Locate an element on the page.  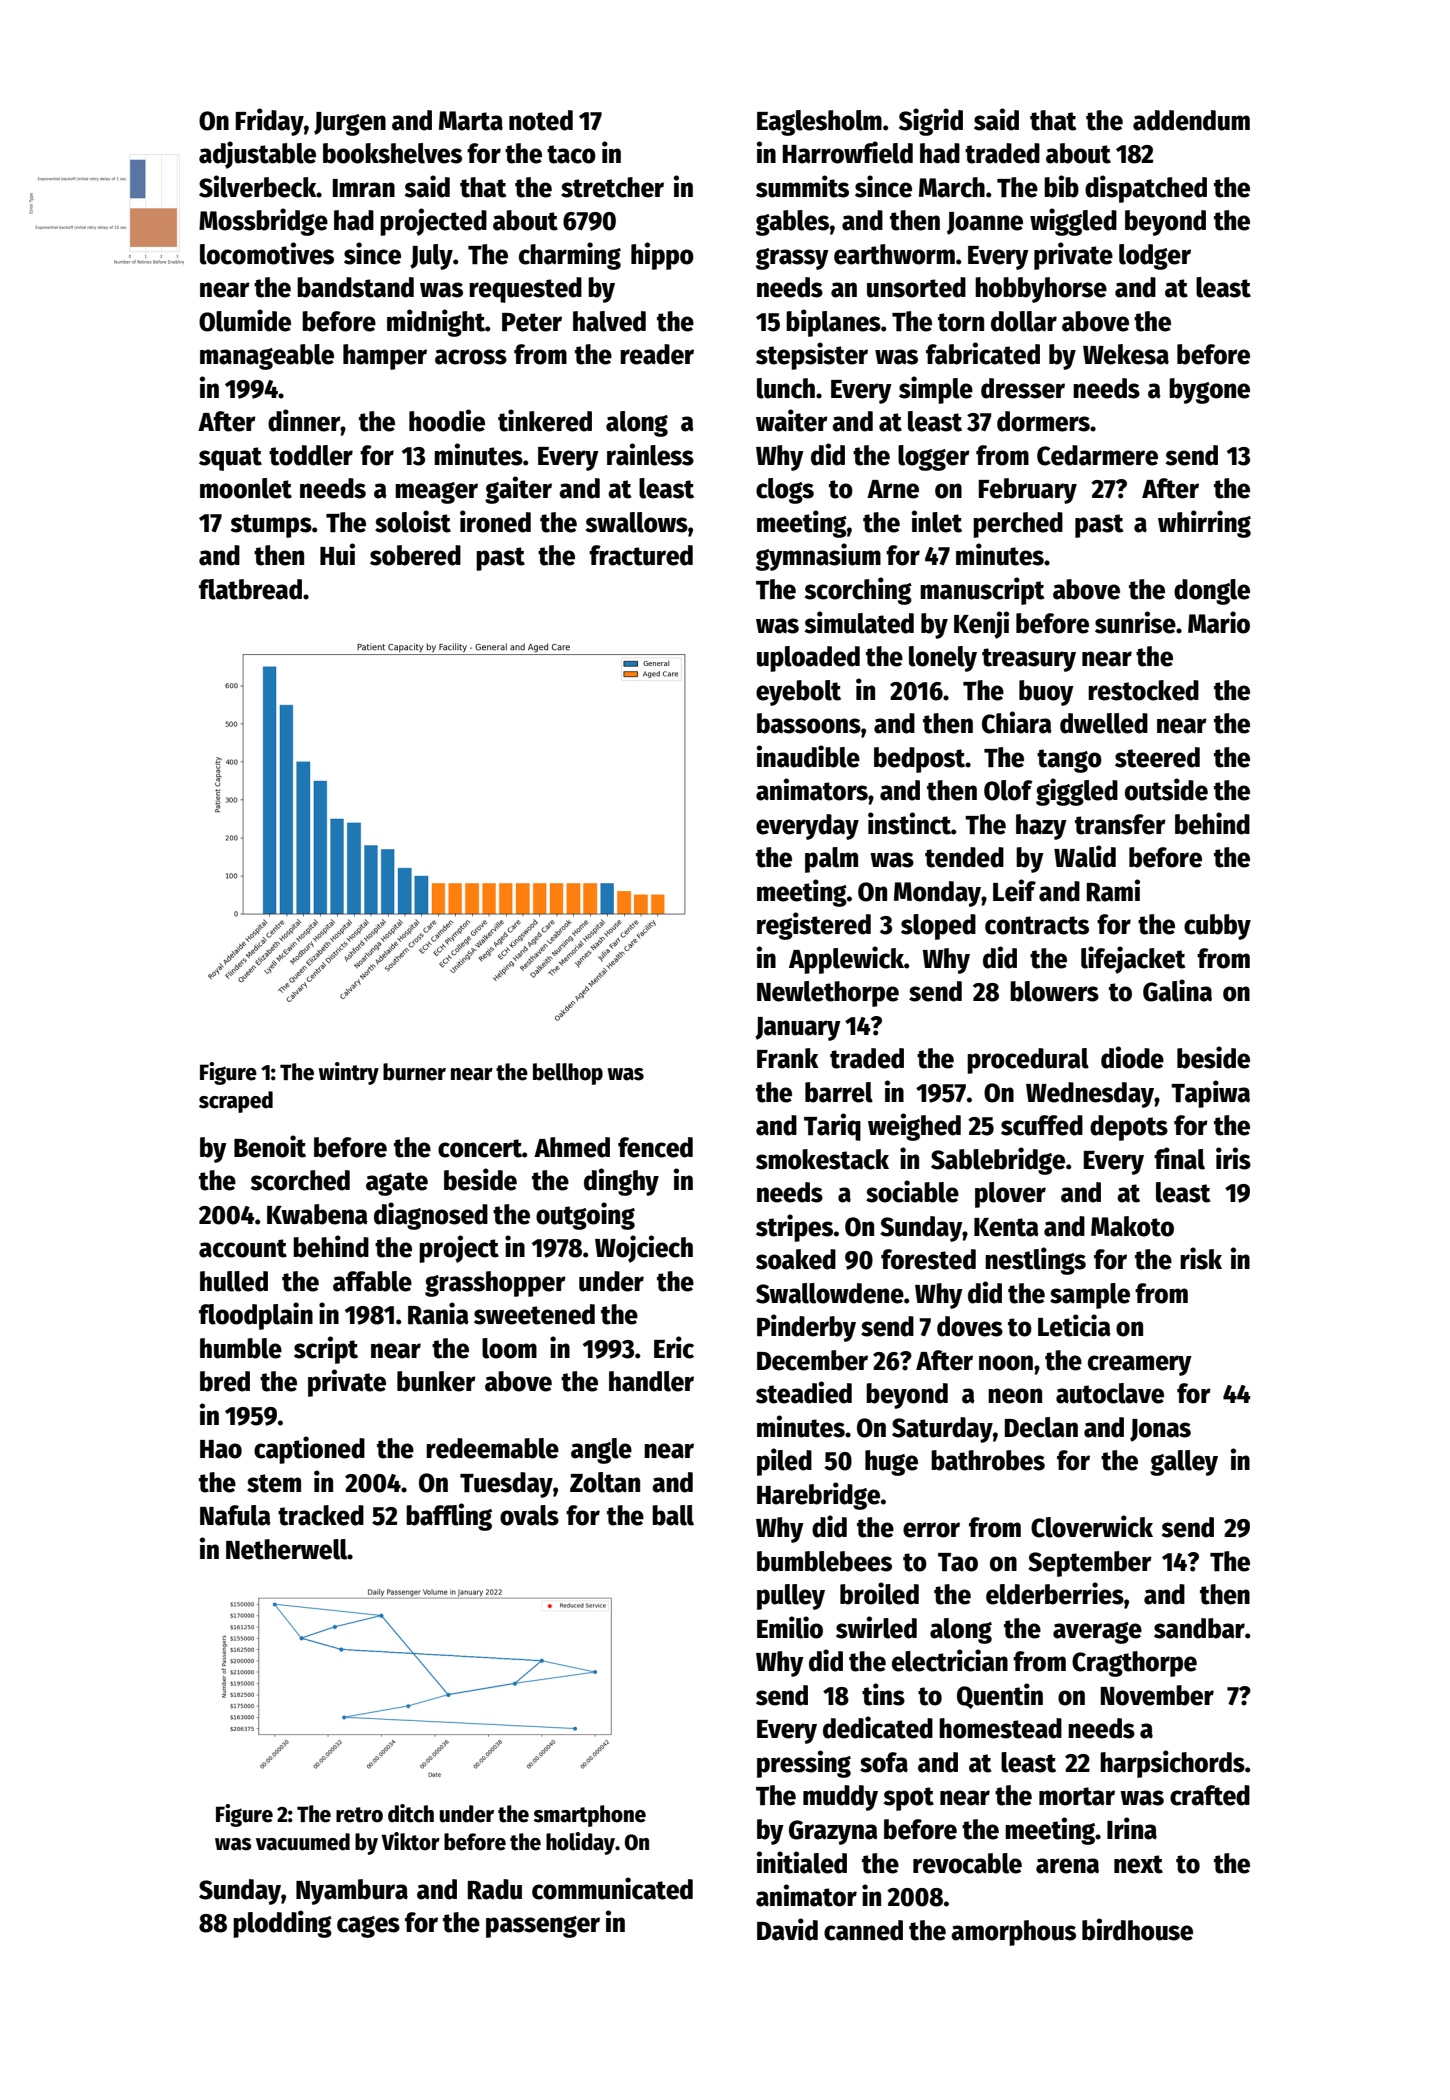
flatbread is located at coordinates (250, 589).
